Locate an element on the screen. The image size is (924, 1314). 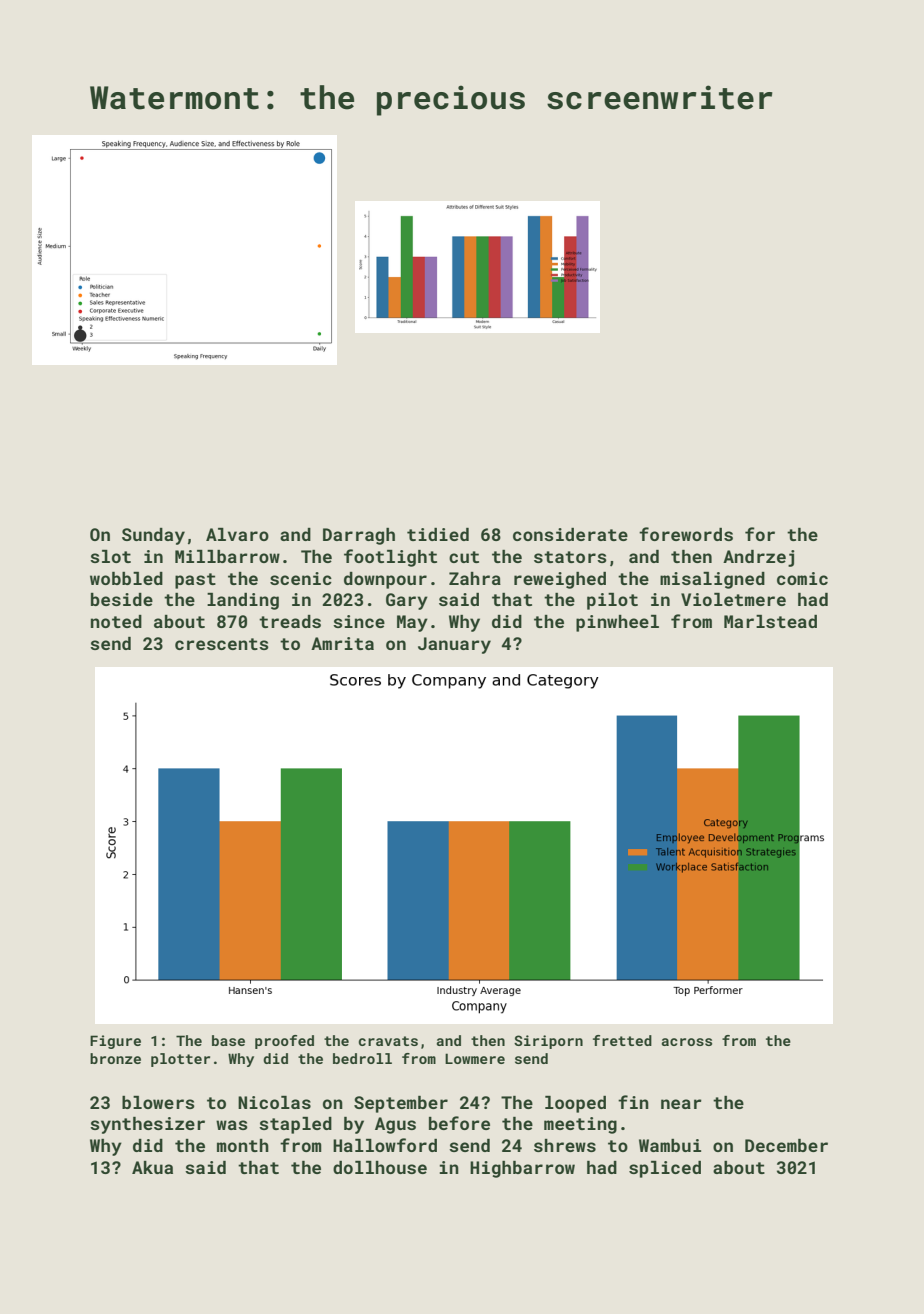
pinwheel is located at coordinates (617, 623).
